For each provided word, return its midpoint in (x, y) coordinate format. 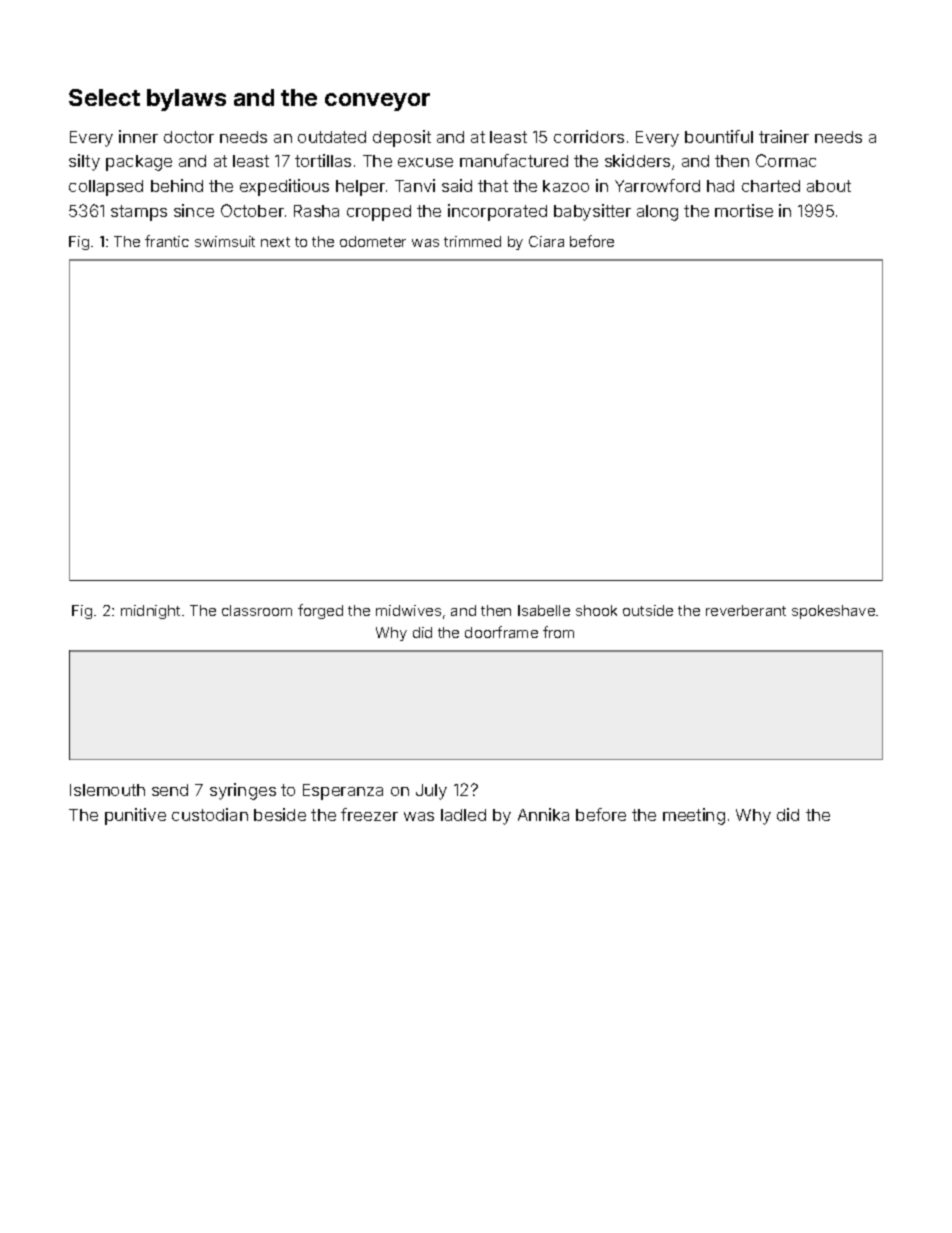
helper (360, 188)
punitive (135, 816)
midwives (408, 610)
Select (104, 97)
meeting (694, 816)
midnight (150, 612)
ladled (463, 815)
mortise (744, 210)
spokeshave (833, 612)
